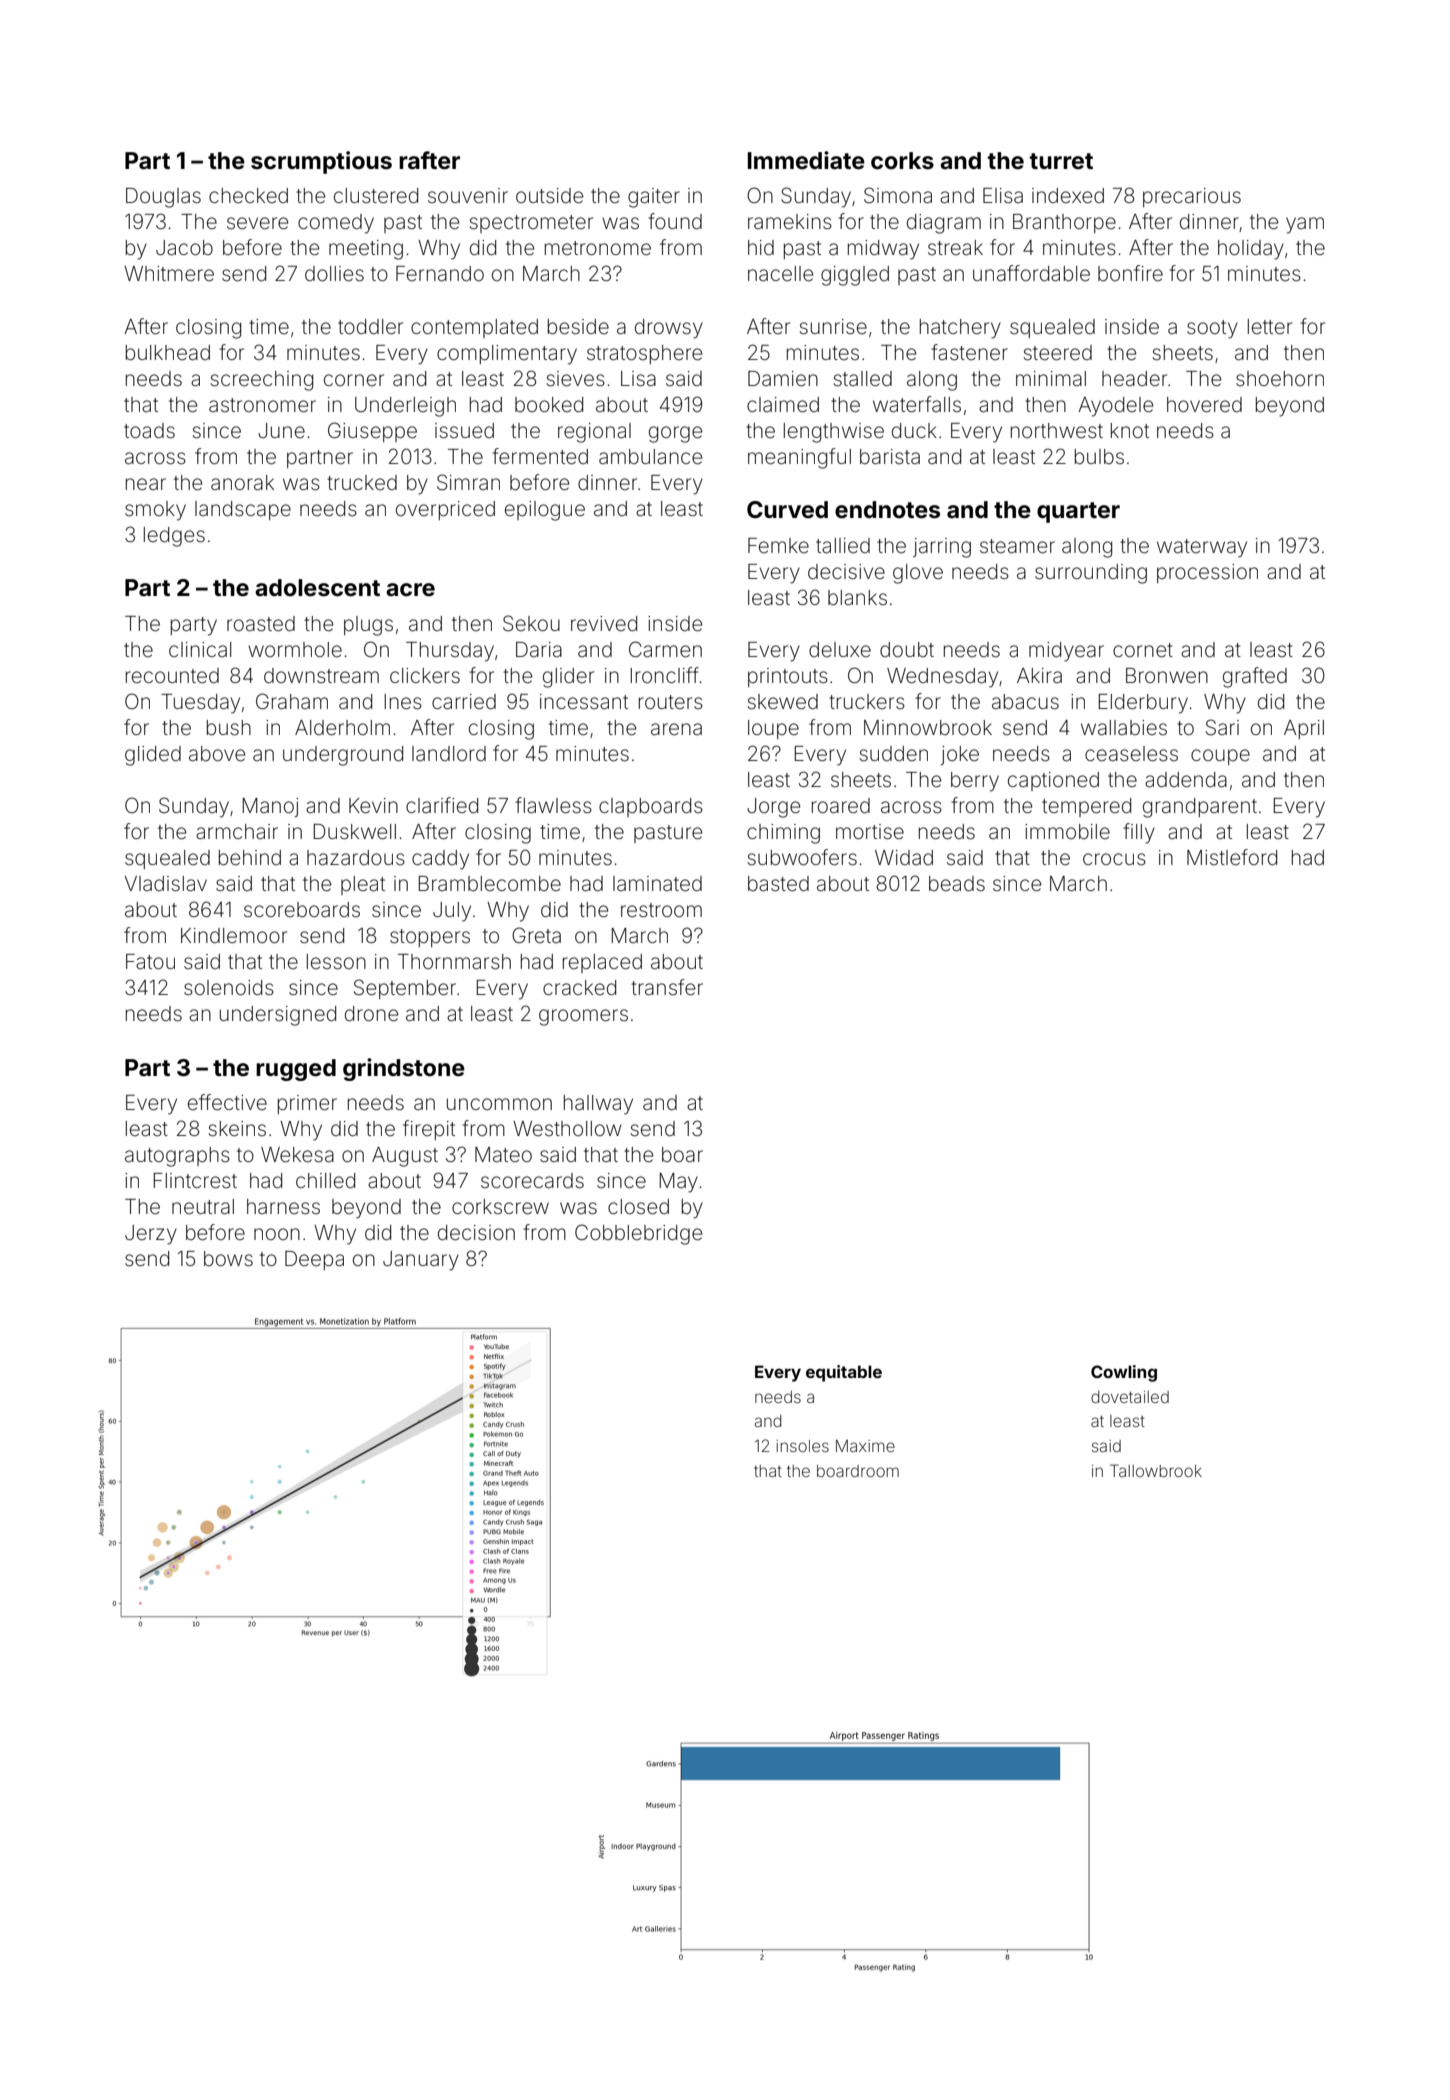 The height and width of the page is (2100, 1450). What do you see at coordinates (440, 273) in the page?
I see `Fernando` at bounding box center [440, 273].
